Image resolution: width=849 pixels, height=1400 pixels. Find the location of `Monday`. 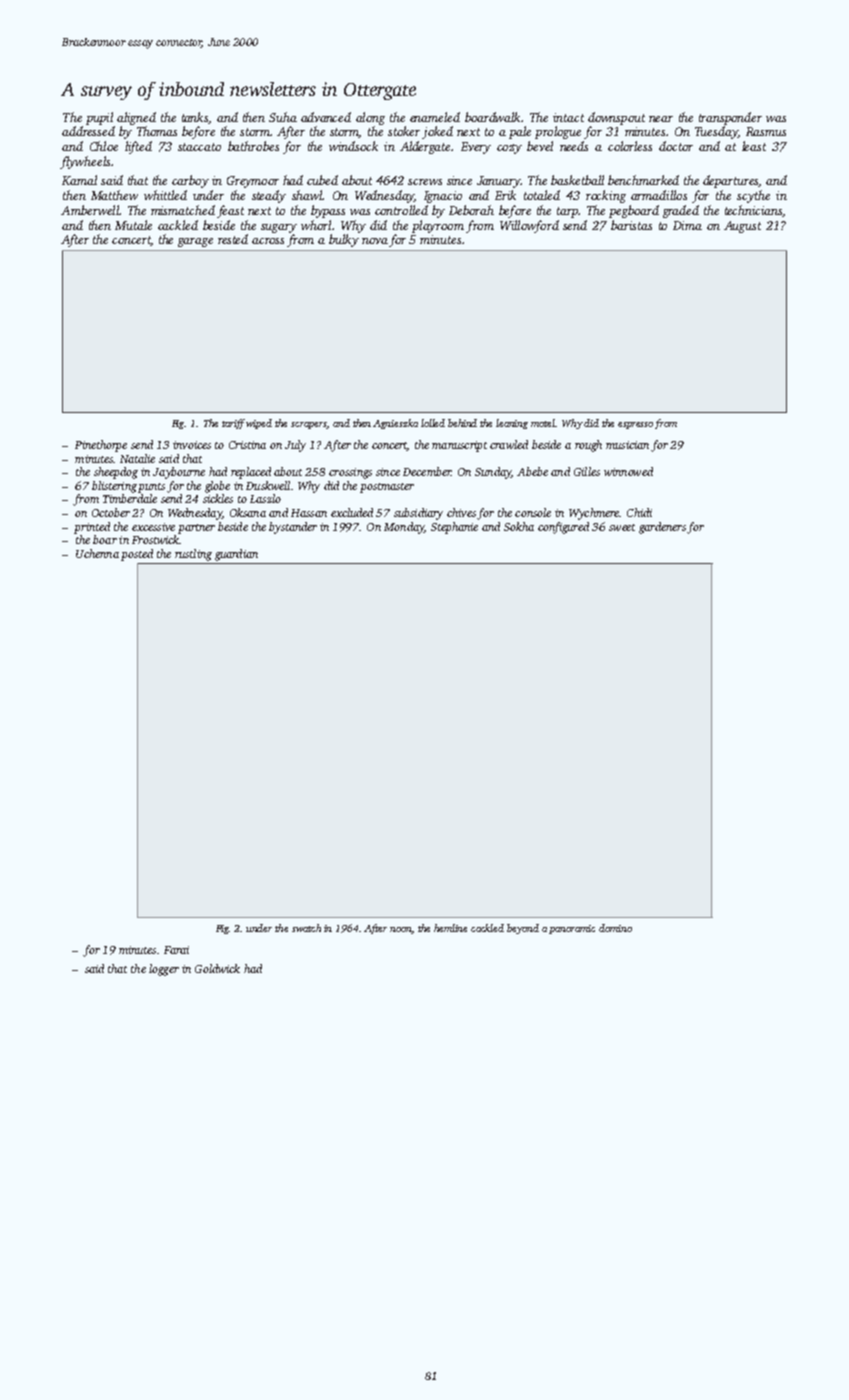

Monday is located at coordinates (404, 528).
